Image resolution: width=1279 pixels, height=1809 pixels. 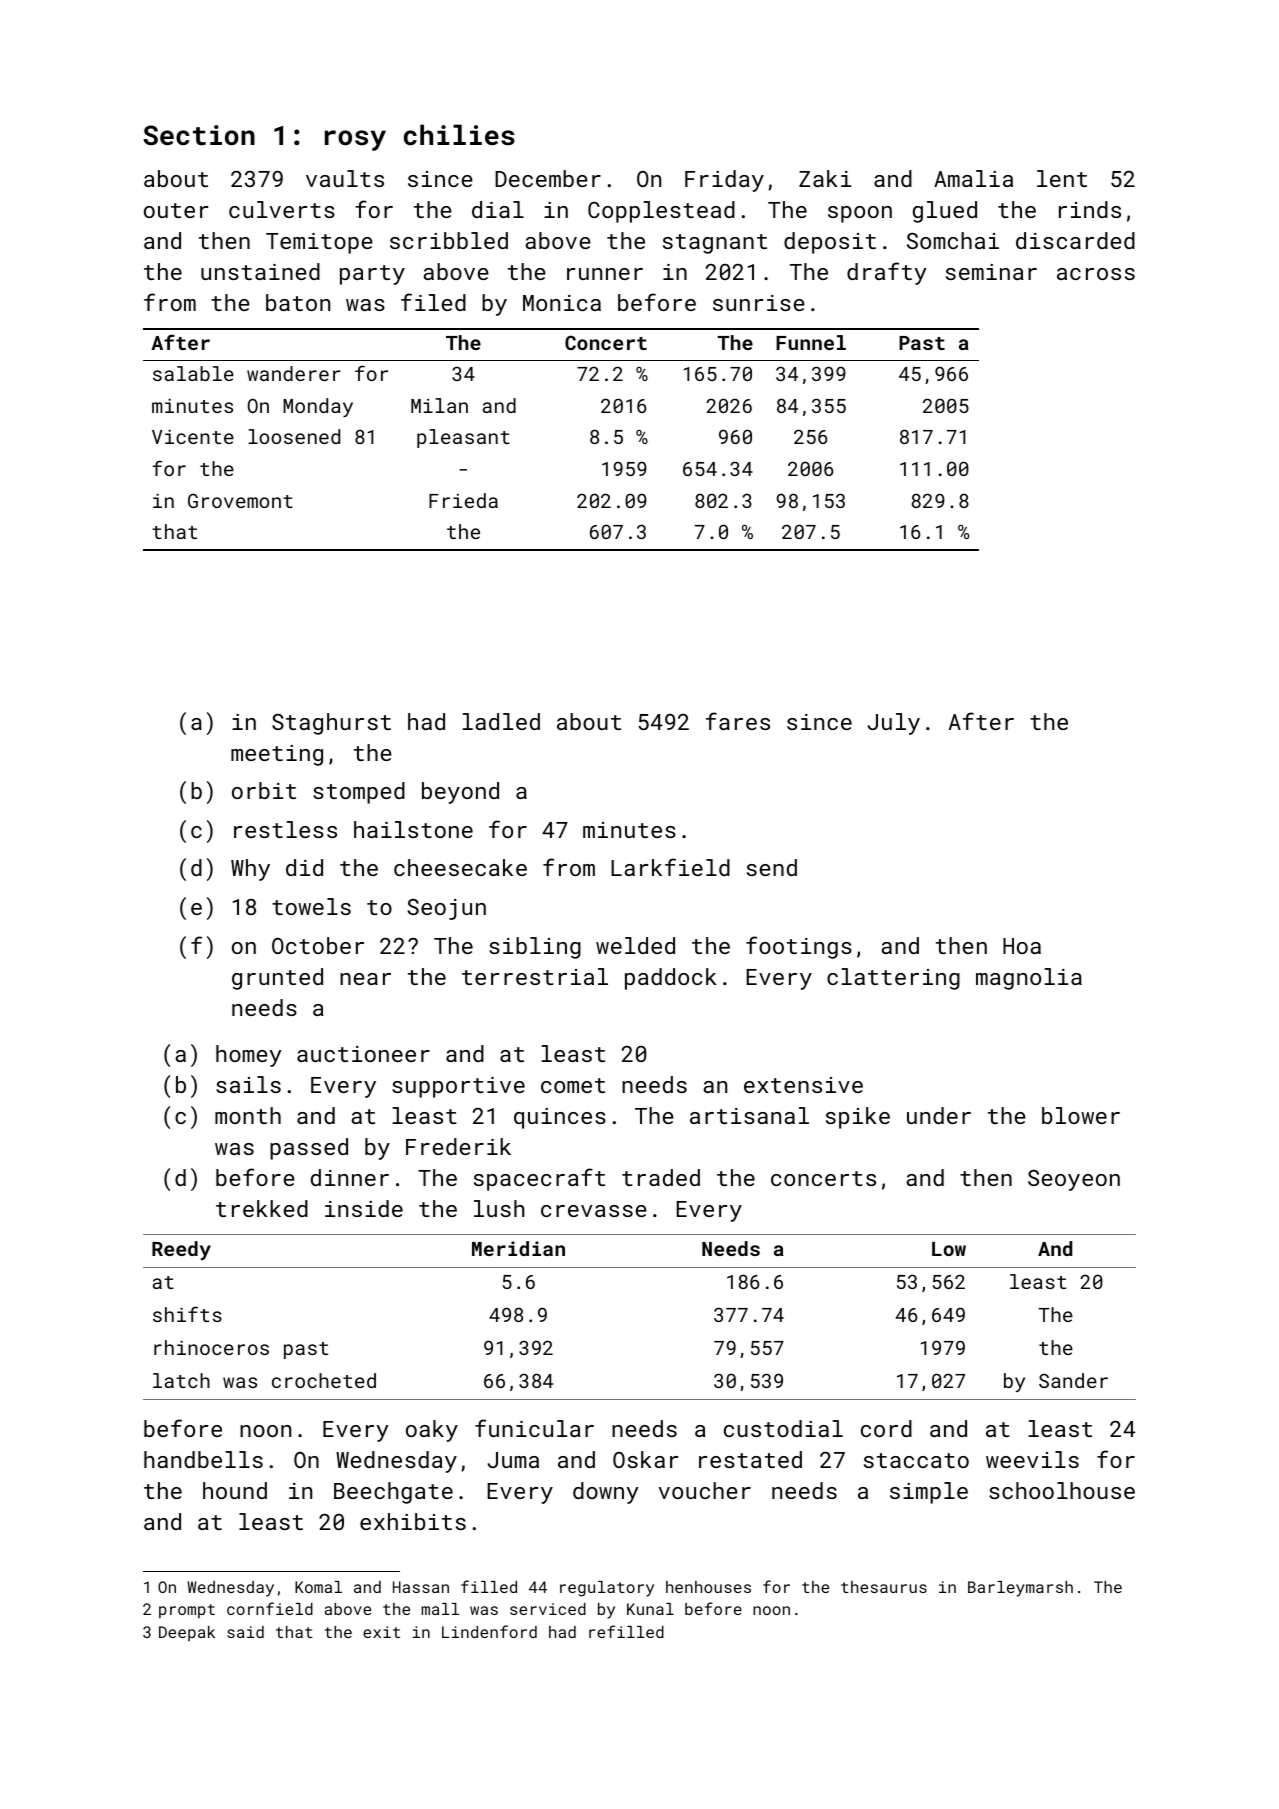 What do you see at coordinates (708, 1587) in the page?
I see `henhouses` at bounding box center [708, 1587].
